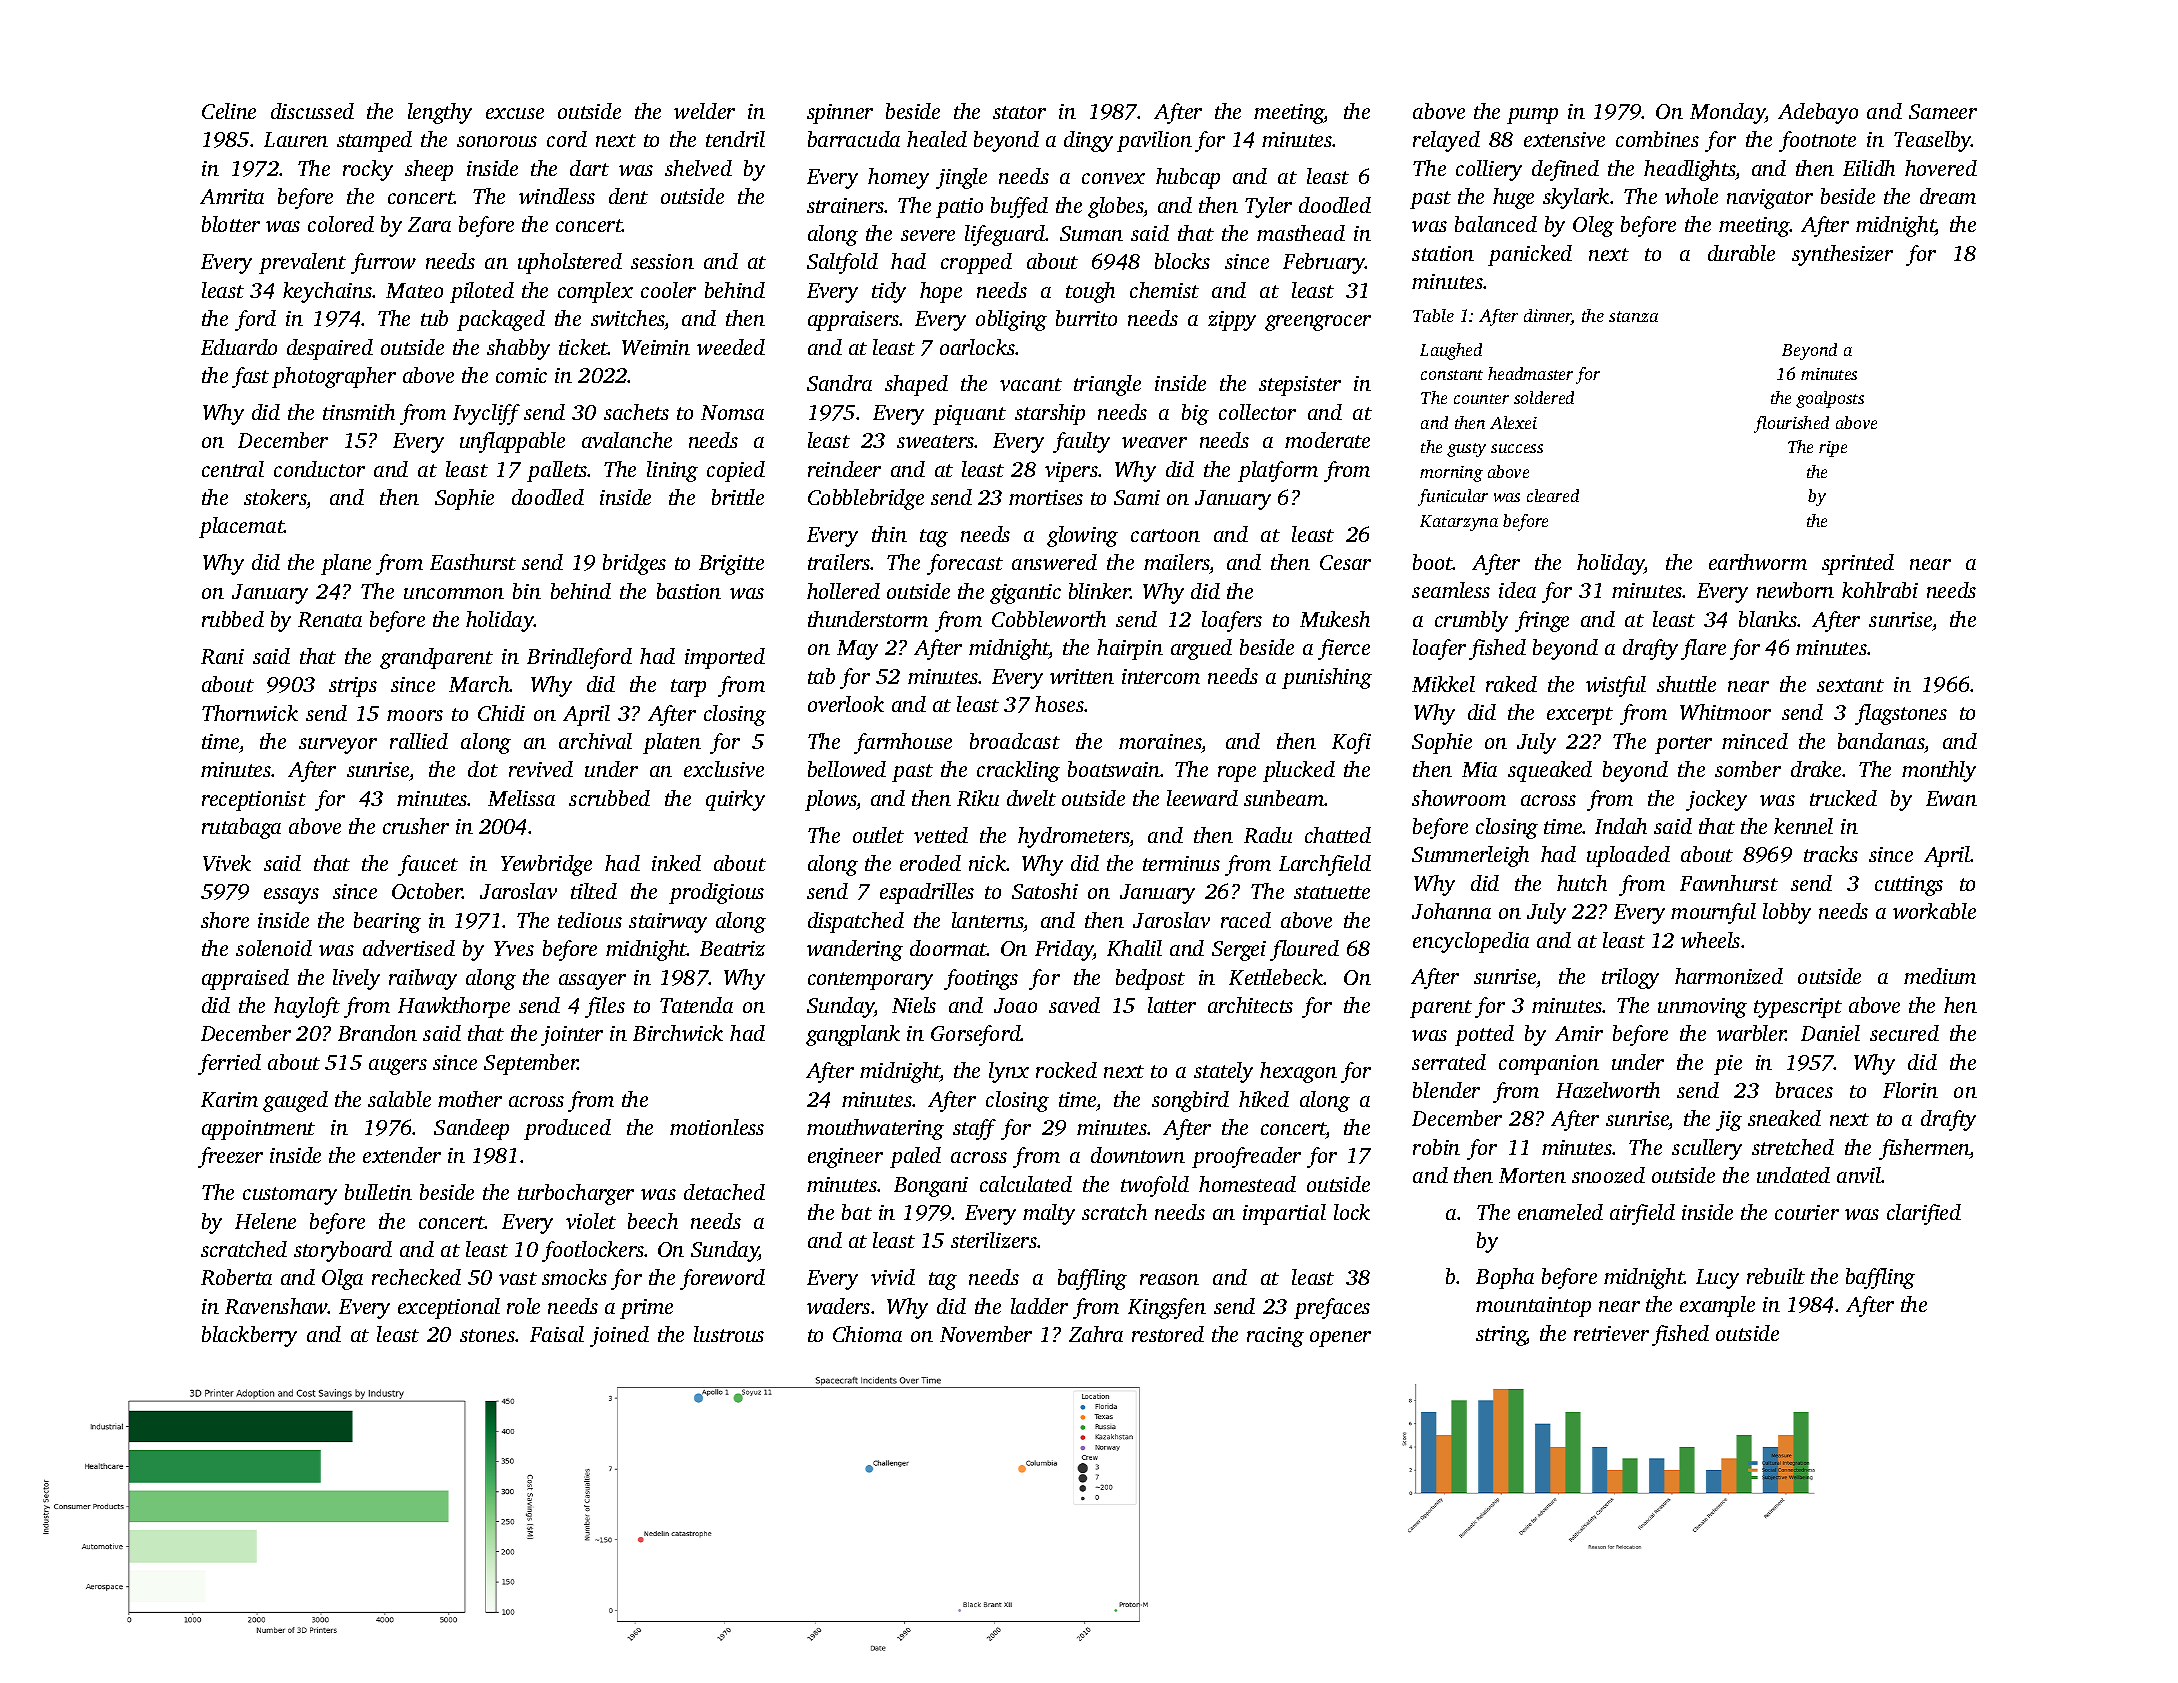 This document has width=2178, height=1683. Describe the element at coordinates (343, 1251) in the document. I see `storyboard` at that location.
